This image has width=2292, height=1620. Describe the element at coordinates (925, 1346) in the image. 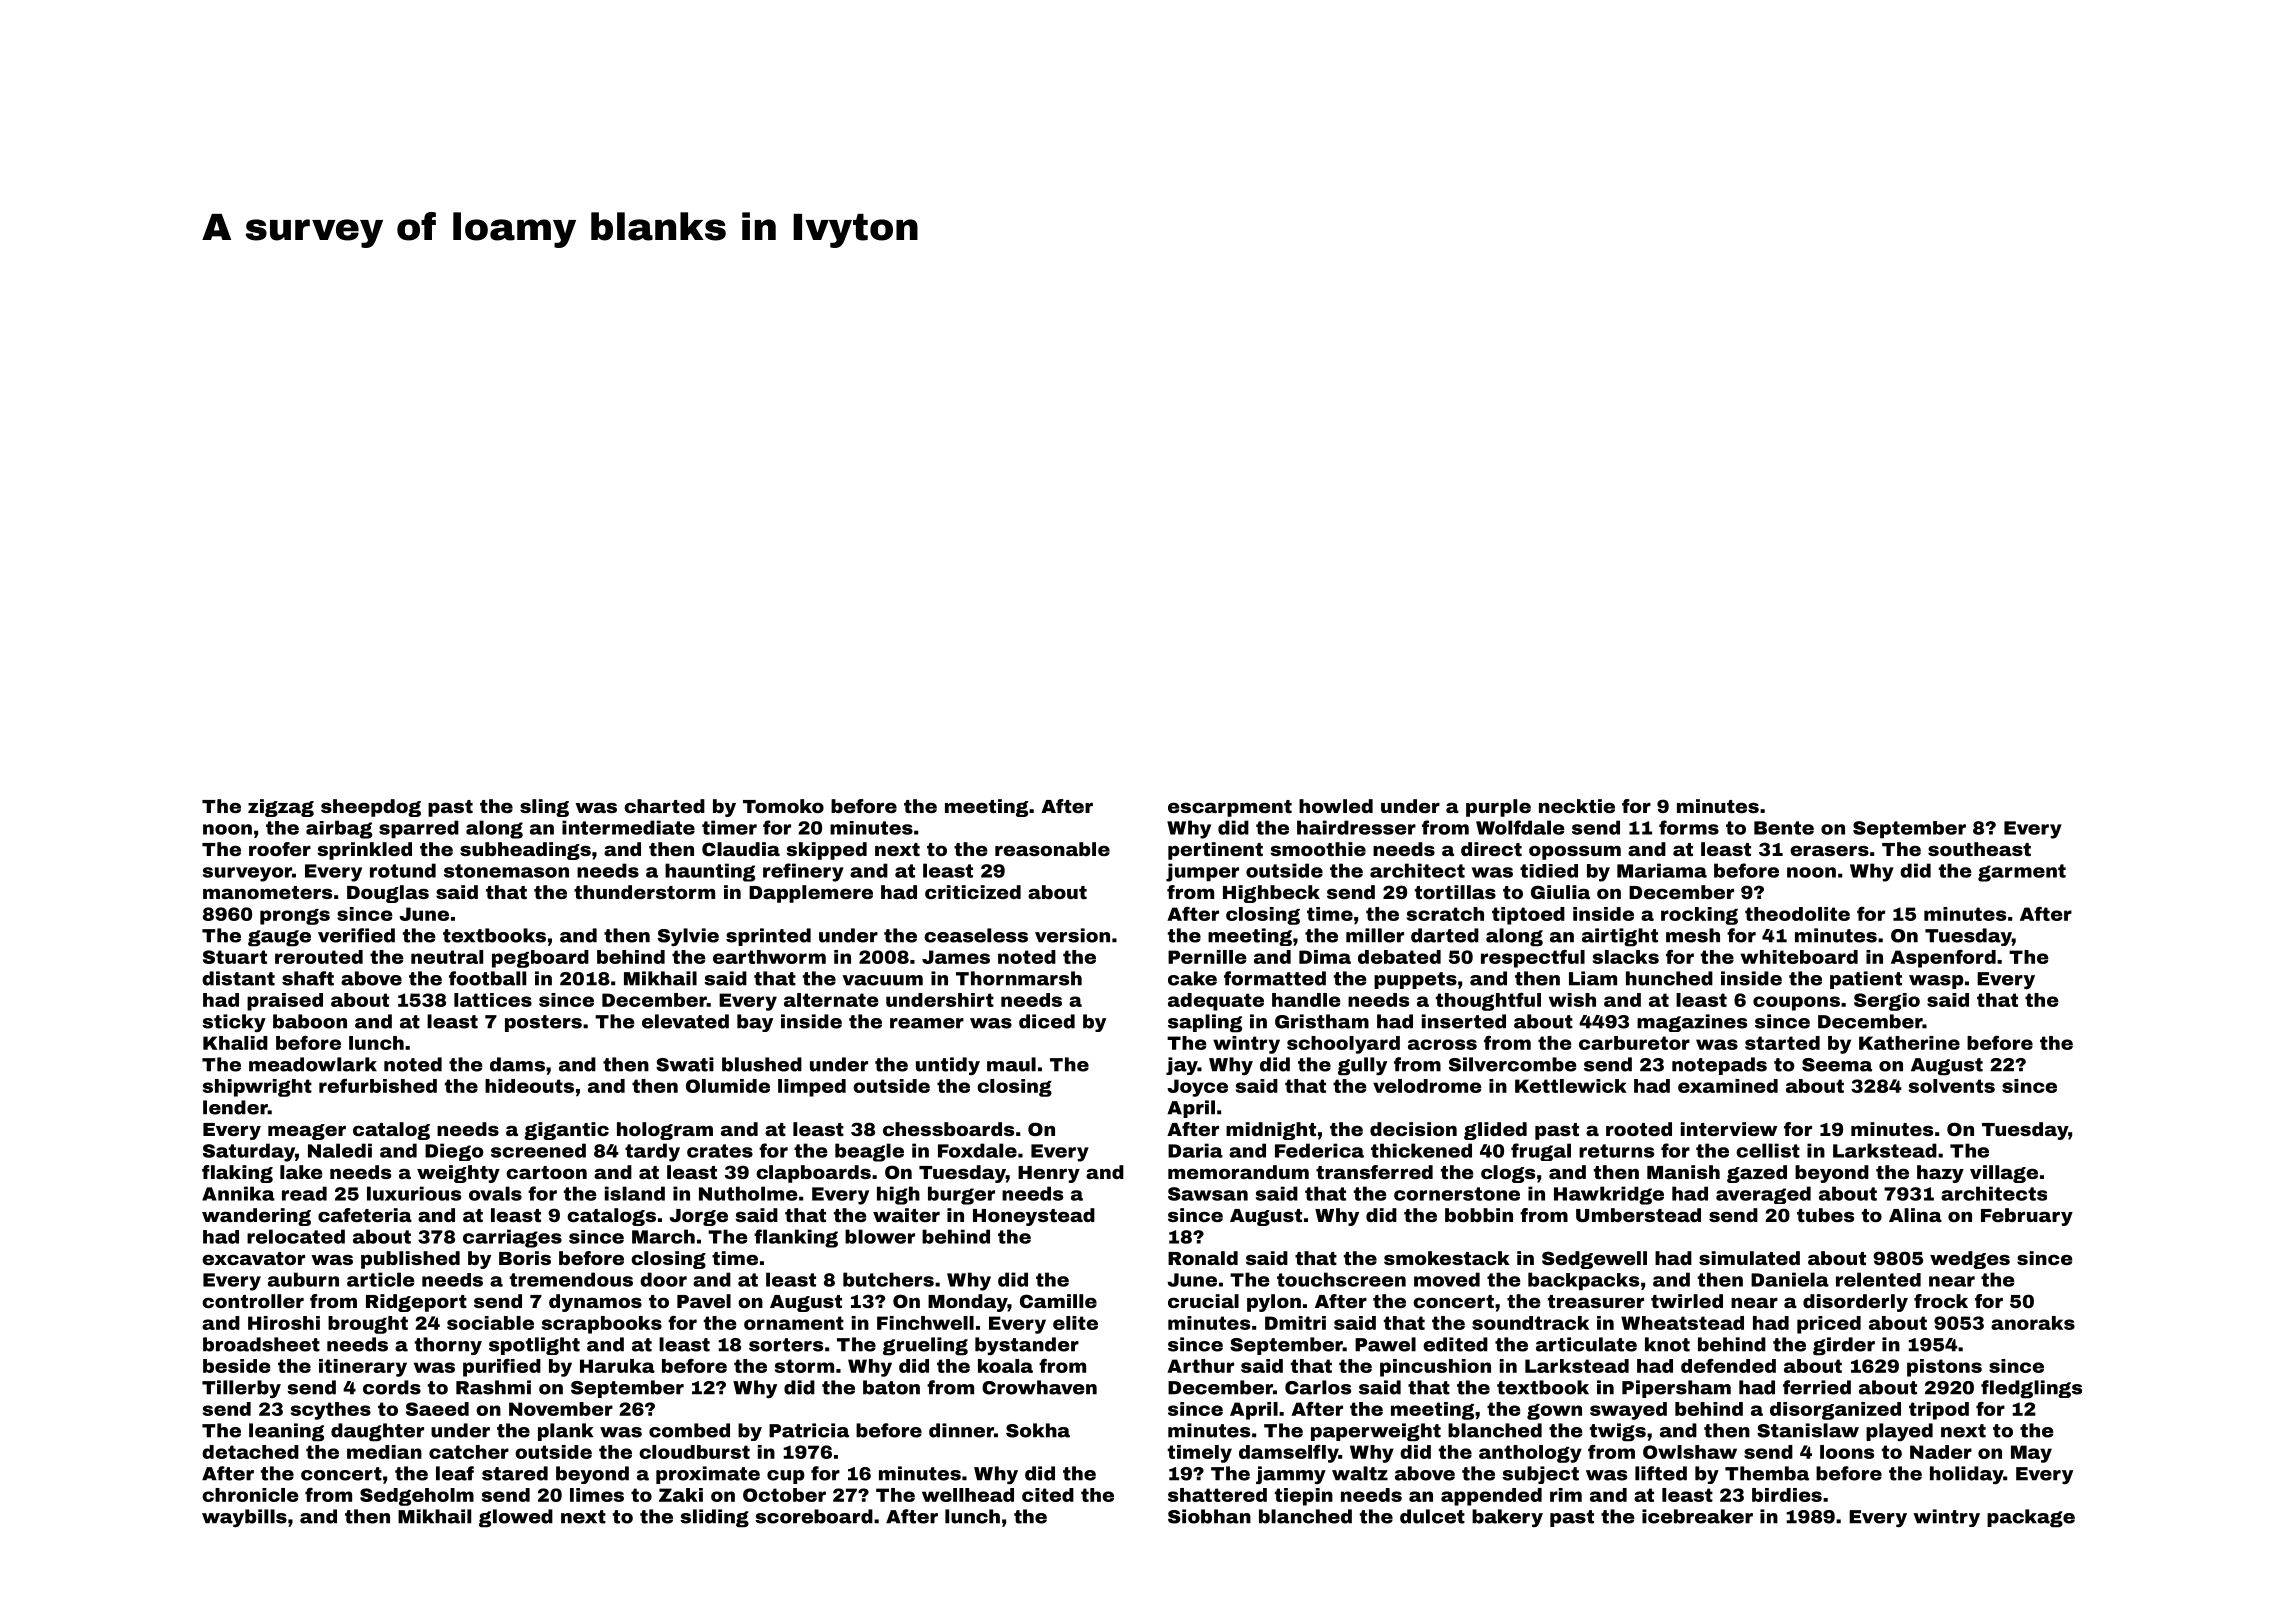

I see `grueling` at that location.
